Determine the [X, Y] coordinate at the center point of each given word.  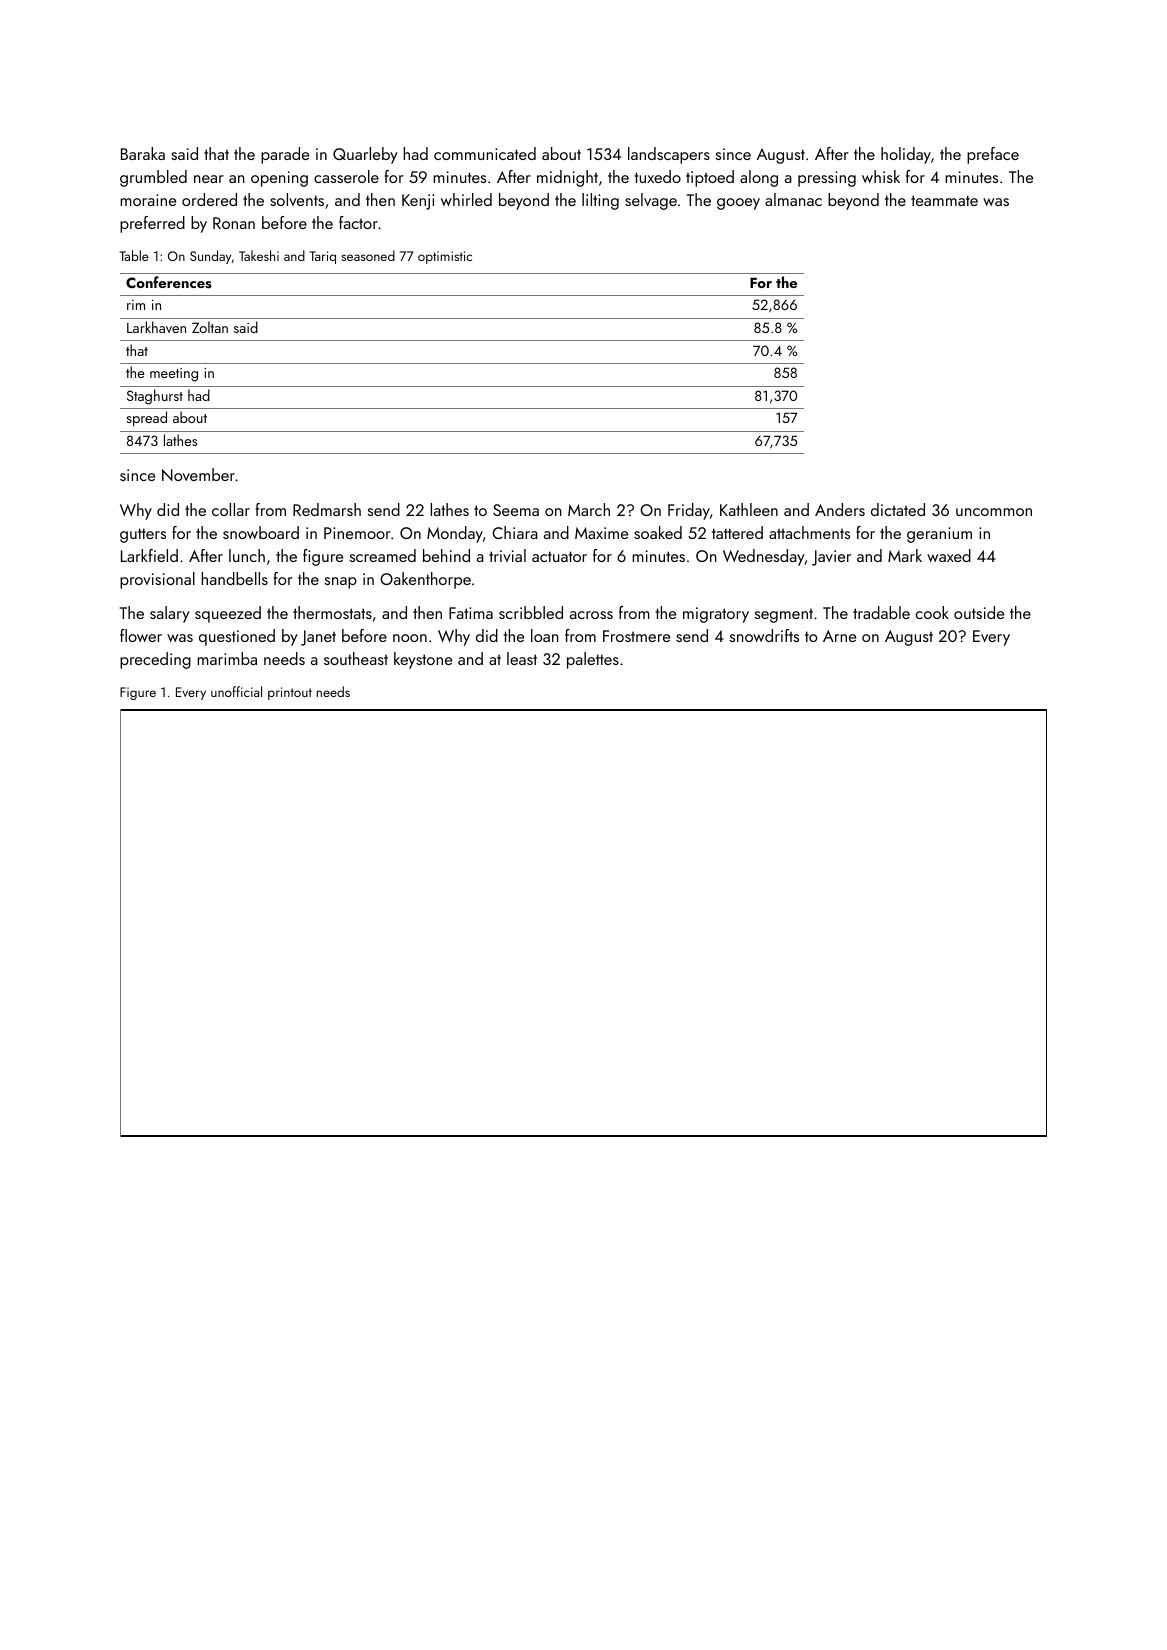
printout [290, 693]
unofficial [236, 691]
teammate [944, 200]
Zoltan [210, 327]
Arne [839, 636]
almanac [793, 199]
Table [134, 255]
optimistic [445, 257]
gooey [738, 204]
